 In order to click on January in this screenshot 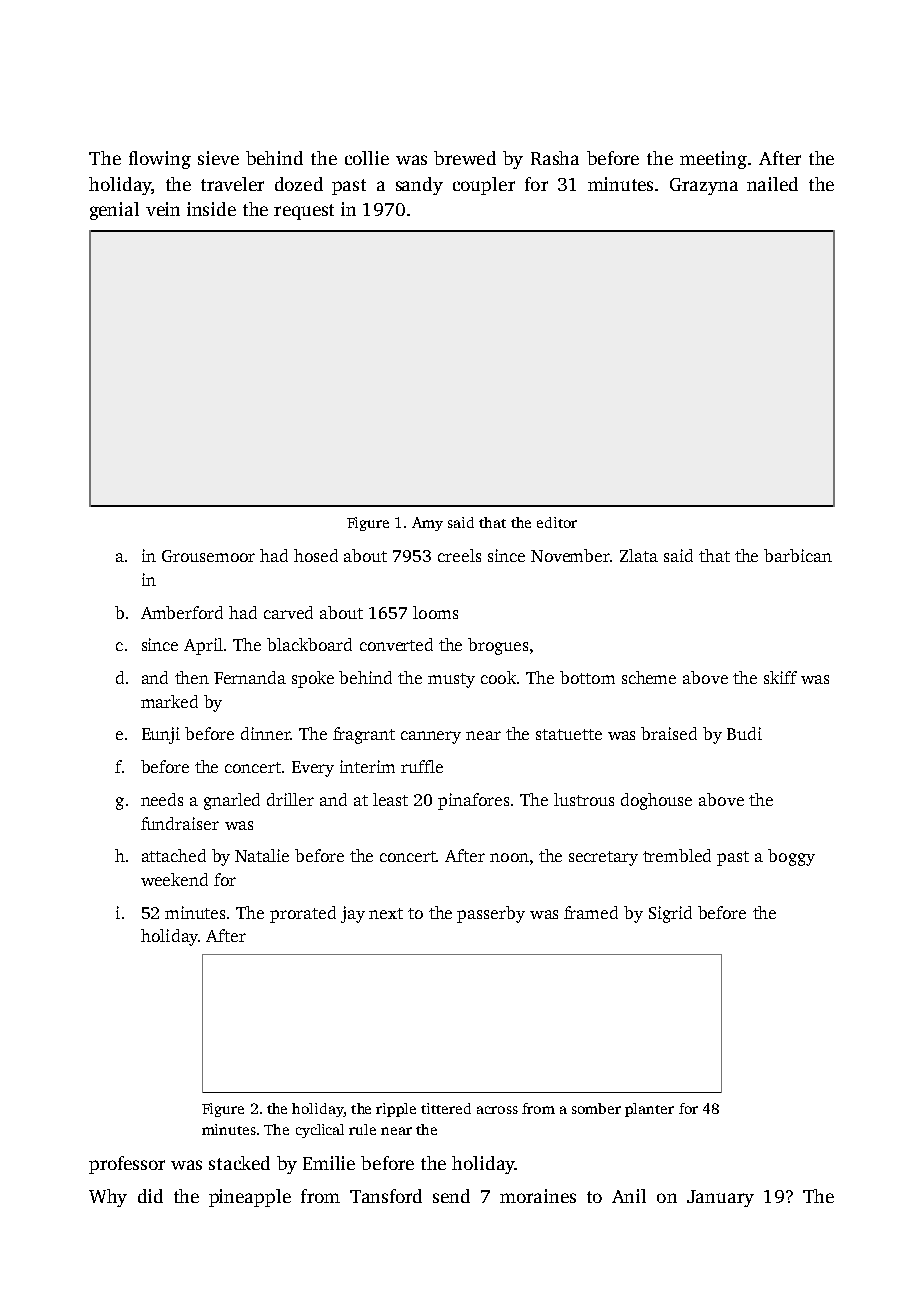, I will do `click(720, 1198)`.
